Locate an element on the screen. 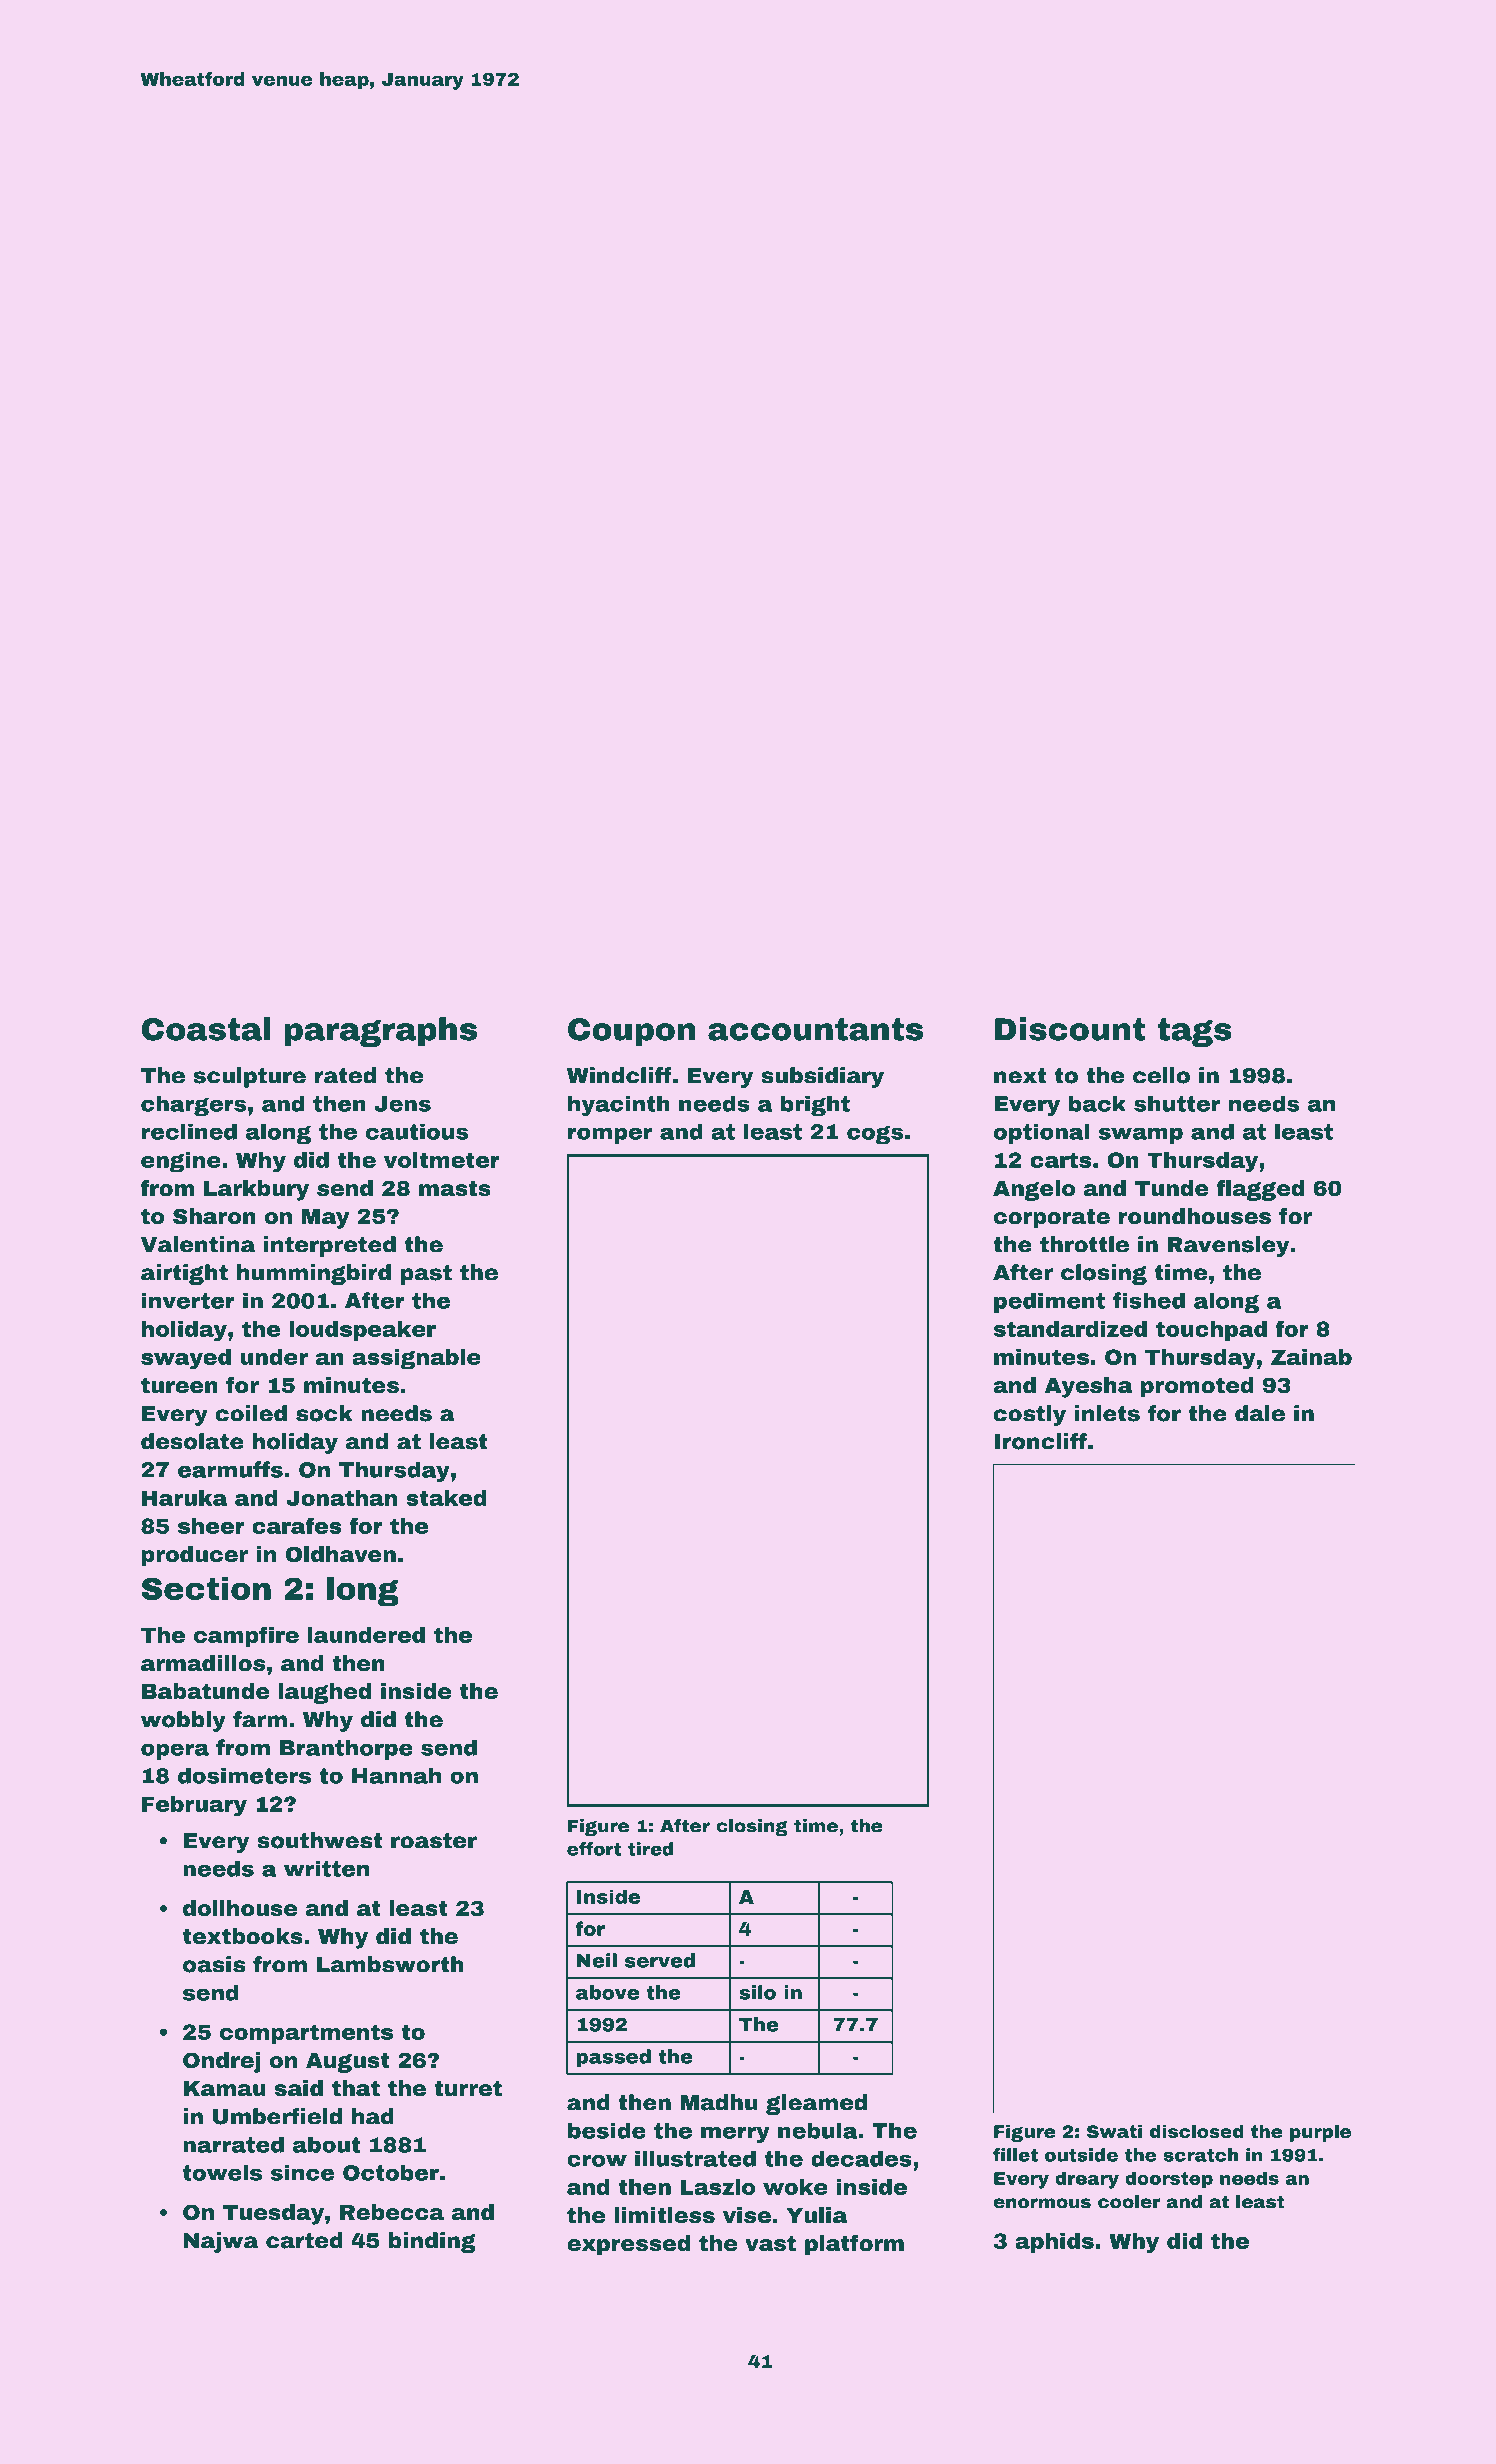 Image resolution: width=1496 pixels, height=2464 pixels. binding is located at coordinates (432, 2242).
